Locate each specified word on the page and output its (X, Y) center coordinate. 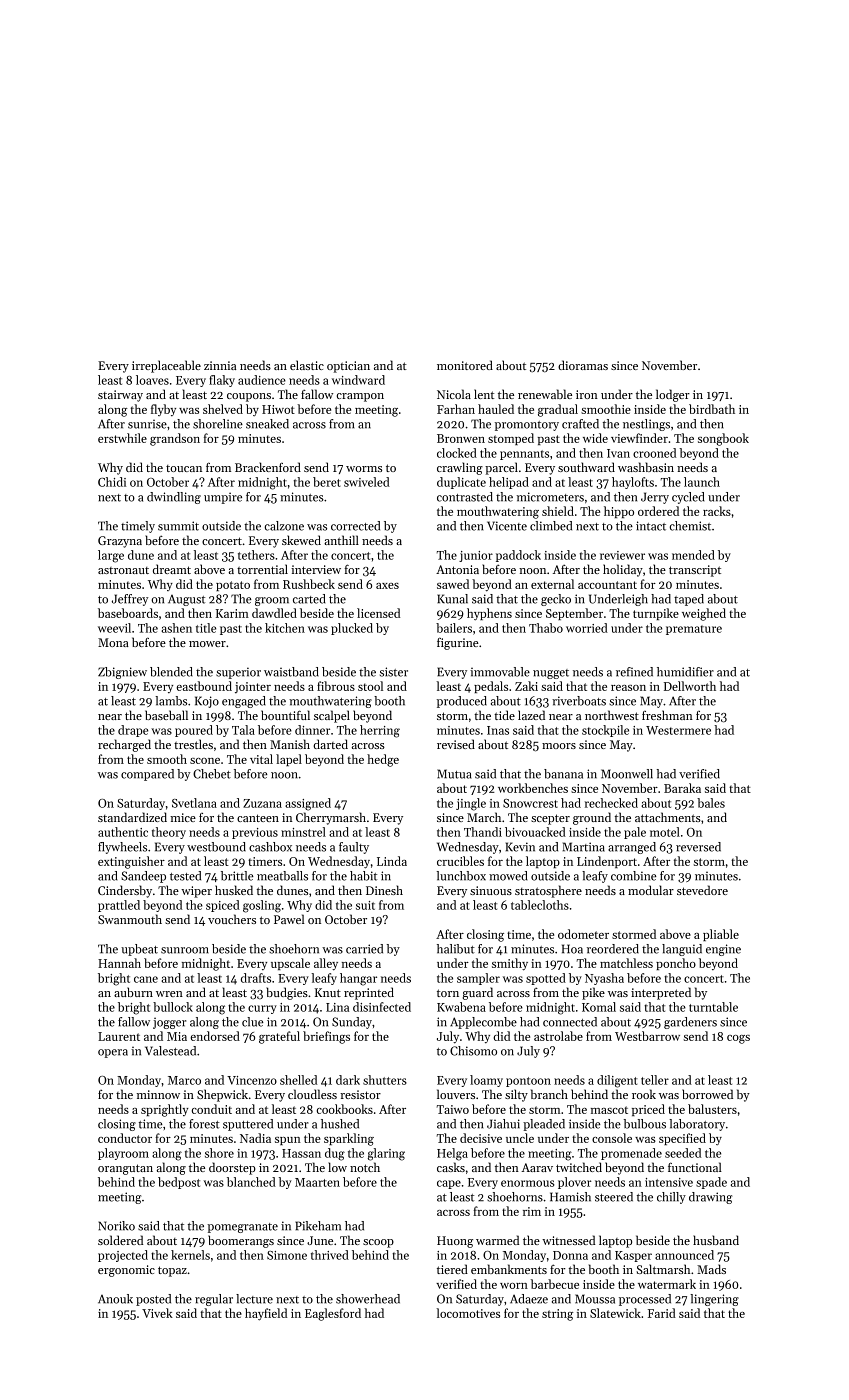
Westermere (678, 730)
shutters (385, 1080)
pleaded (544, 1125)
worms (364, 469)
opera (113, 1053)
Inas (498, 730)
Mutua (454, 774)
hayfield (266, 1314)
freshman (667, 715)
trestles (193, 744)
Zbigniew (122, 673)
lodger (673, 395)
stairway (120, 396)
